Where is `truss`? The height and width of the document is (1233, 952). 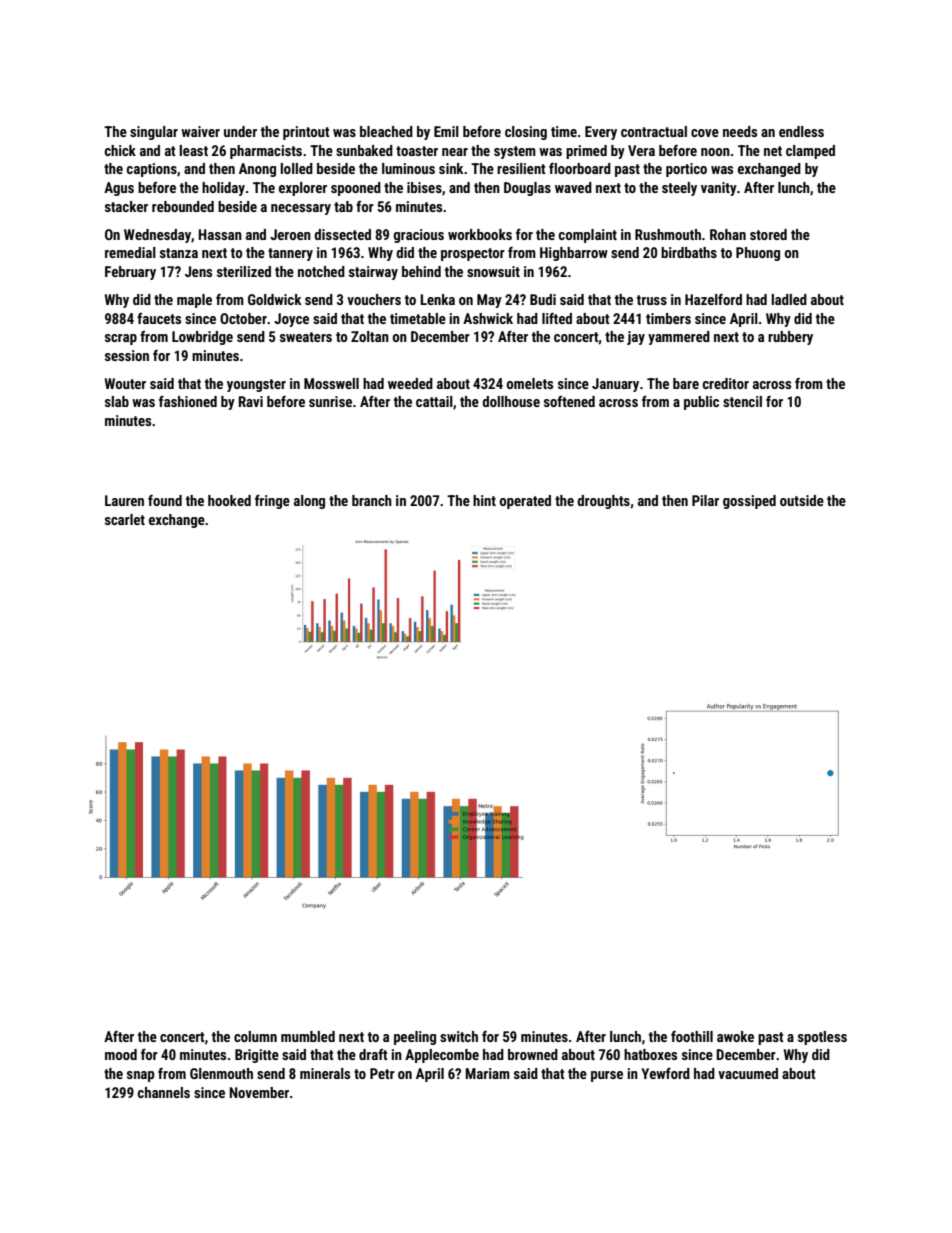
truss is located at coordinates (652, 300).
